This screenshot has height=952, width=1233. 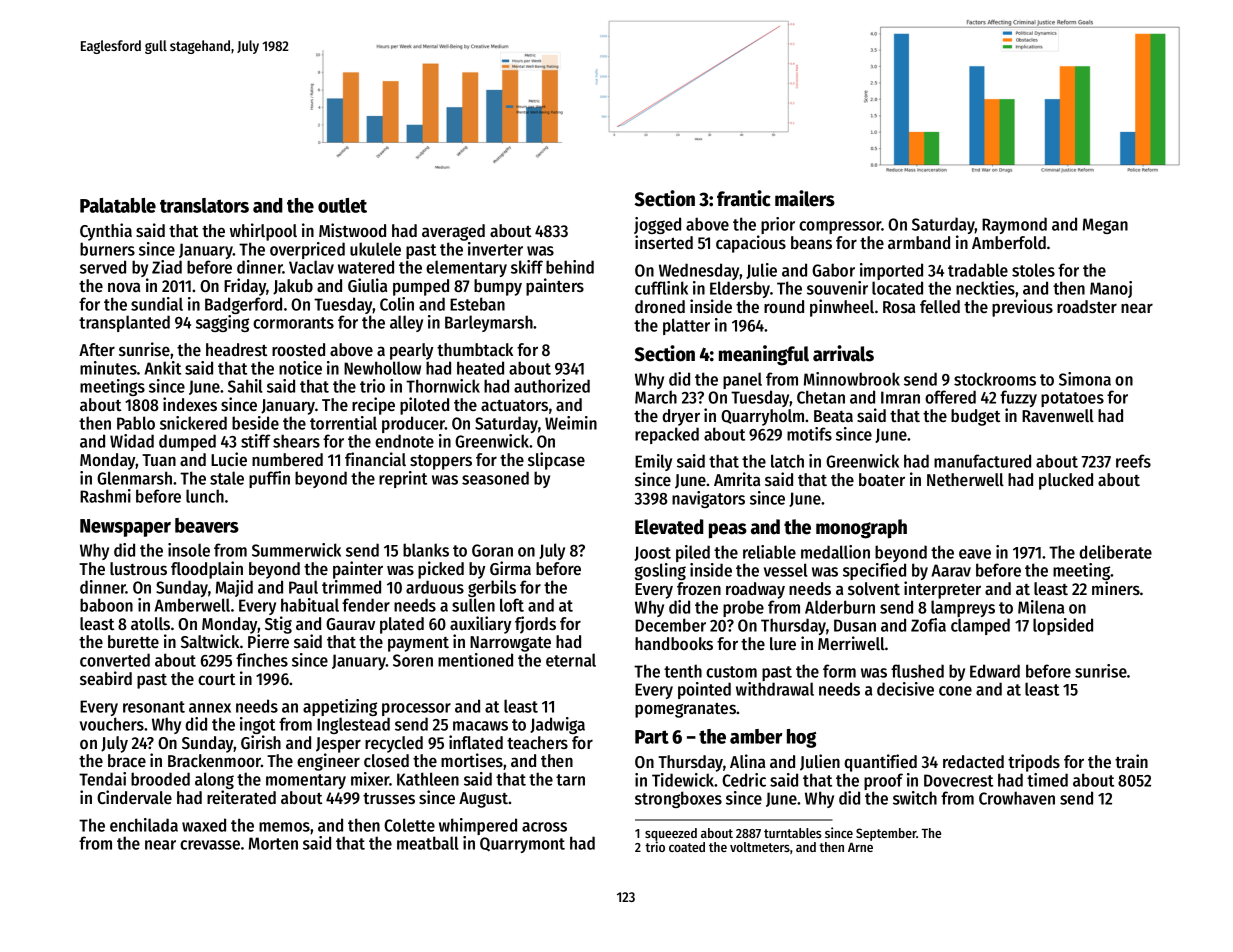 What do you see at coordinates (210, 845) in the screenshot?
I see `crevasse` at bounding box center [210, 845].
